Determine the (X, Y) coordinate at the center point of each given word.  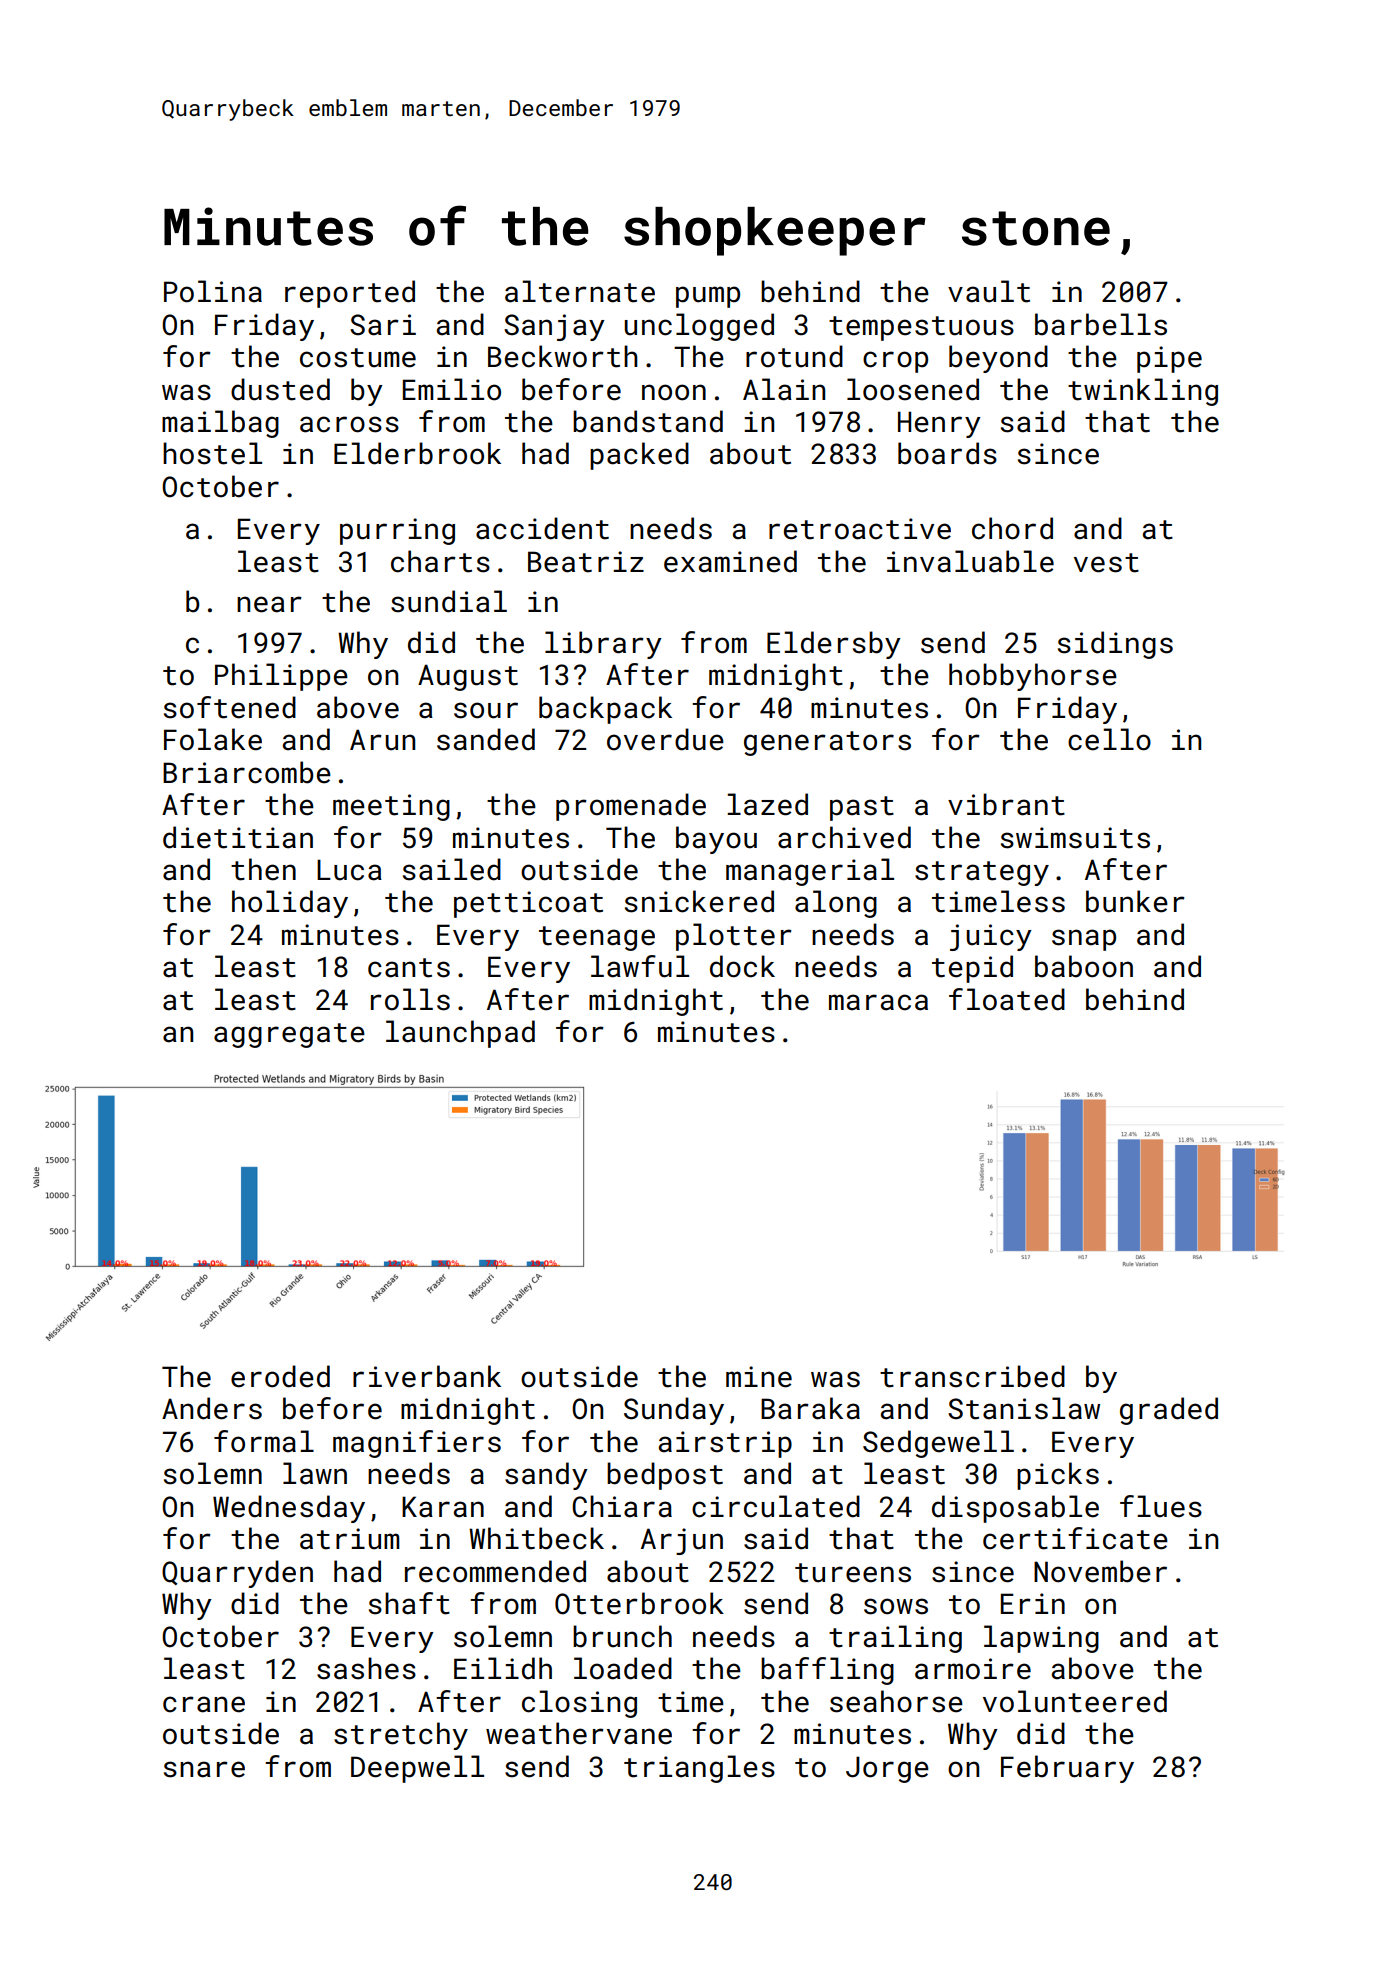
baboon (1084, 966)
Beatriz (586, 562)
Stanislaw (1024, 1408)
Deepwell (417, 1769)
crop (895, 362)
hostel (212, 453)
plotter (734, 937)
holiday (290, 904)
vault (989, 291)
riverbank (427, 1376)
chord (1012, 528)
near (269, 604)
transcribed (972, 1376)
